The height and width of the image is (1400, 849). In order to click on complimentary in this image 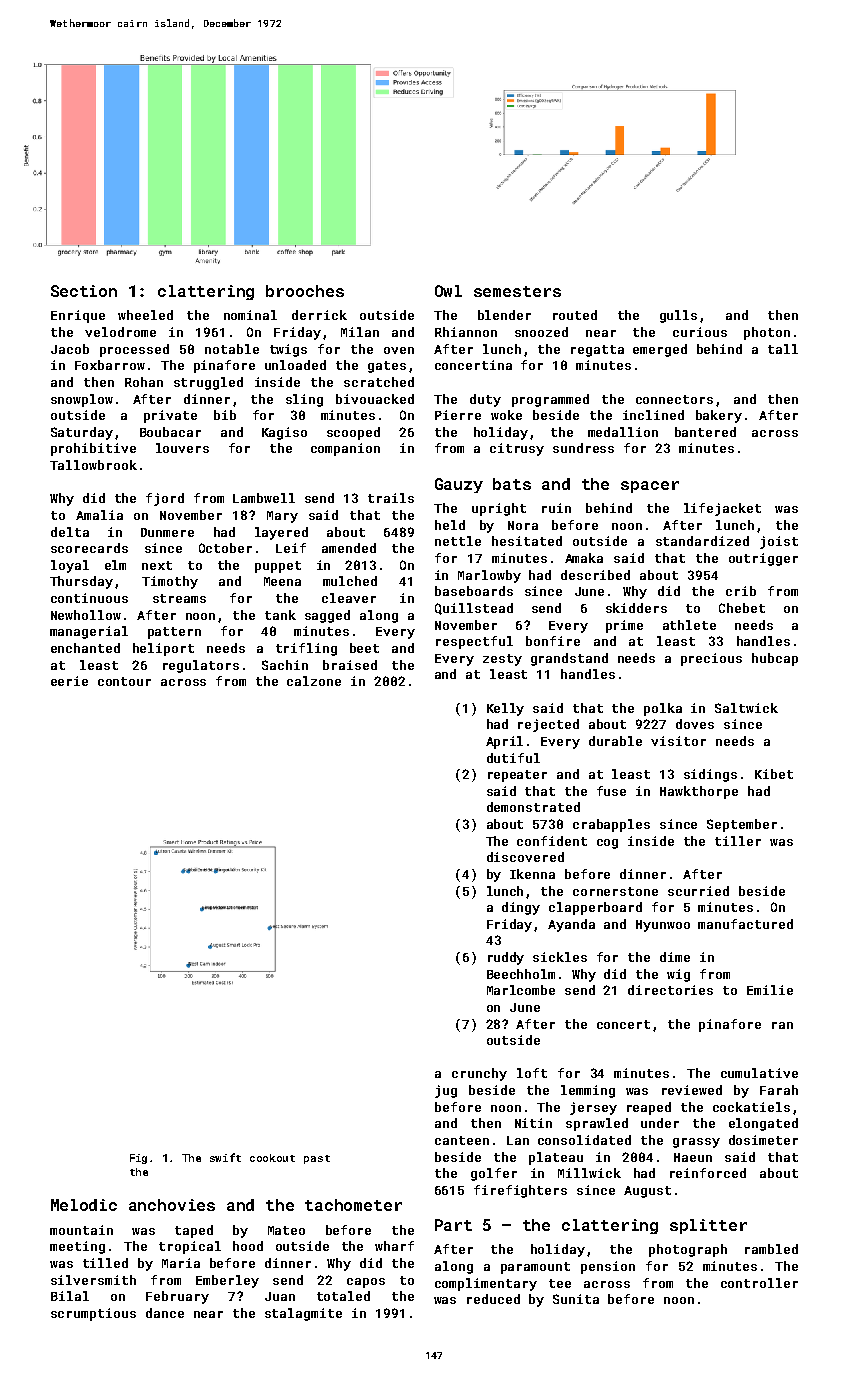, I will do `click(486, 1284)`.
